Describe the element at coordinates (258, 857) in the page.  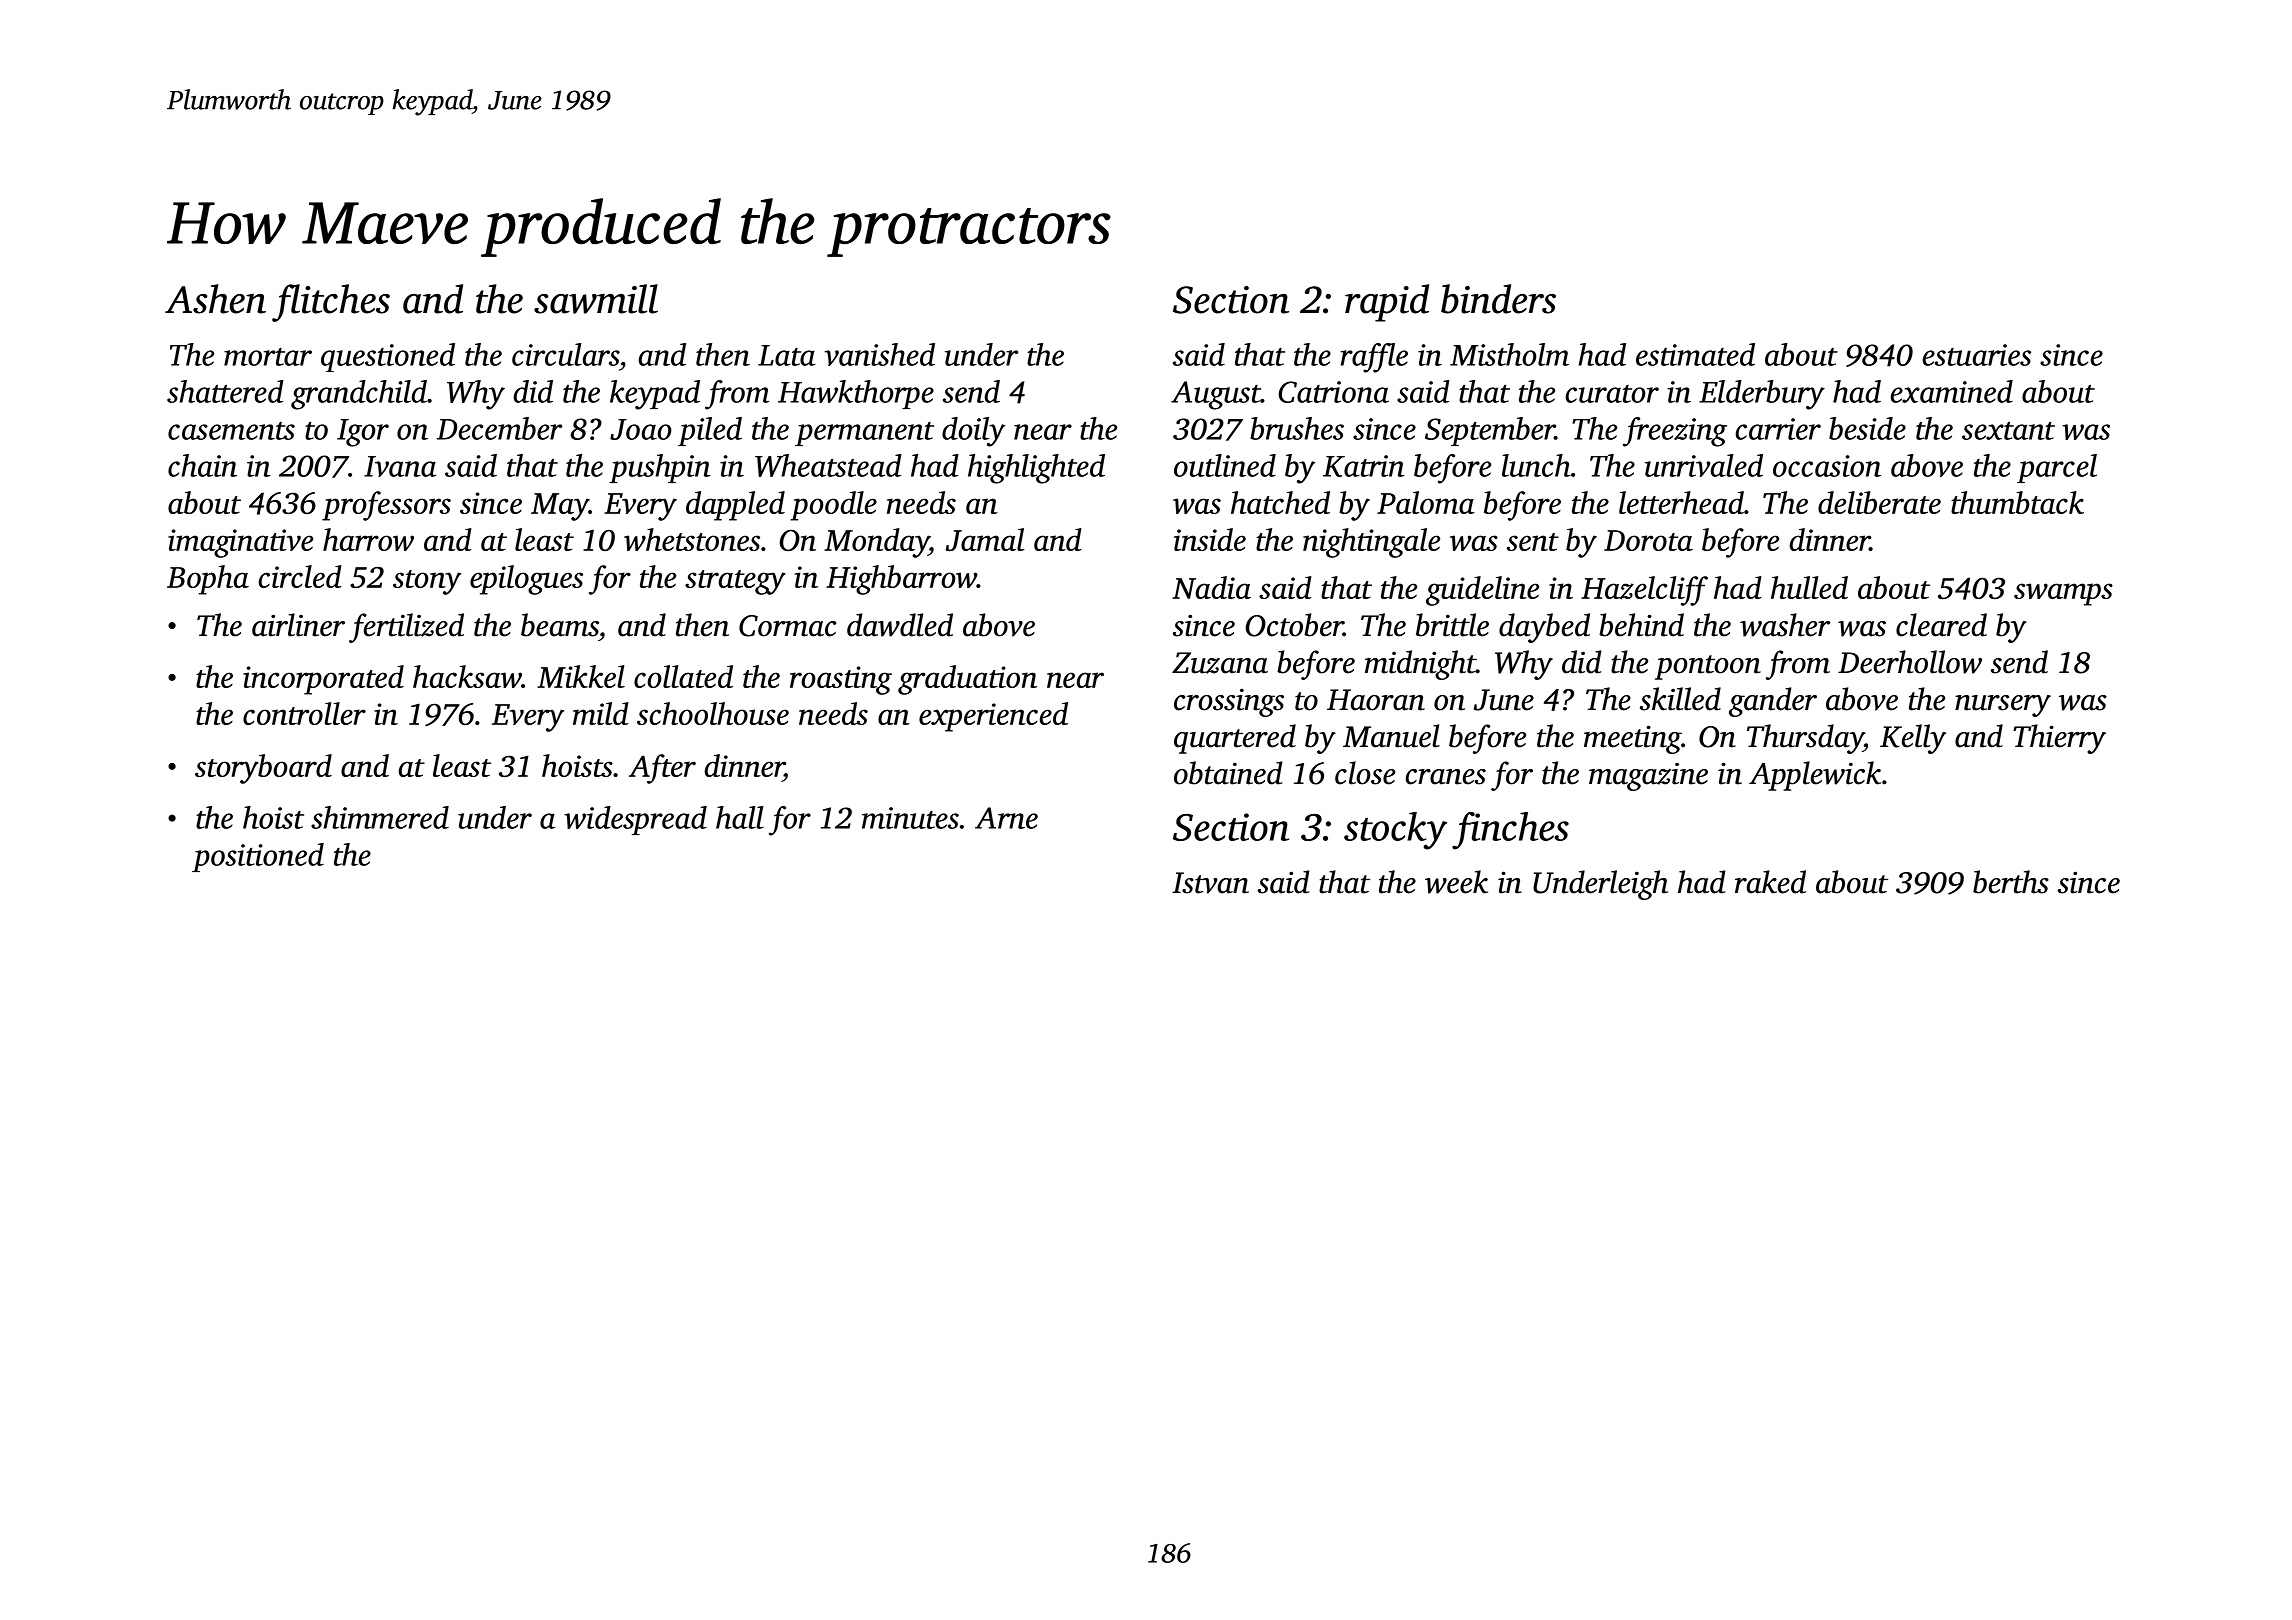
I see `positioned` at that location.
